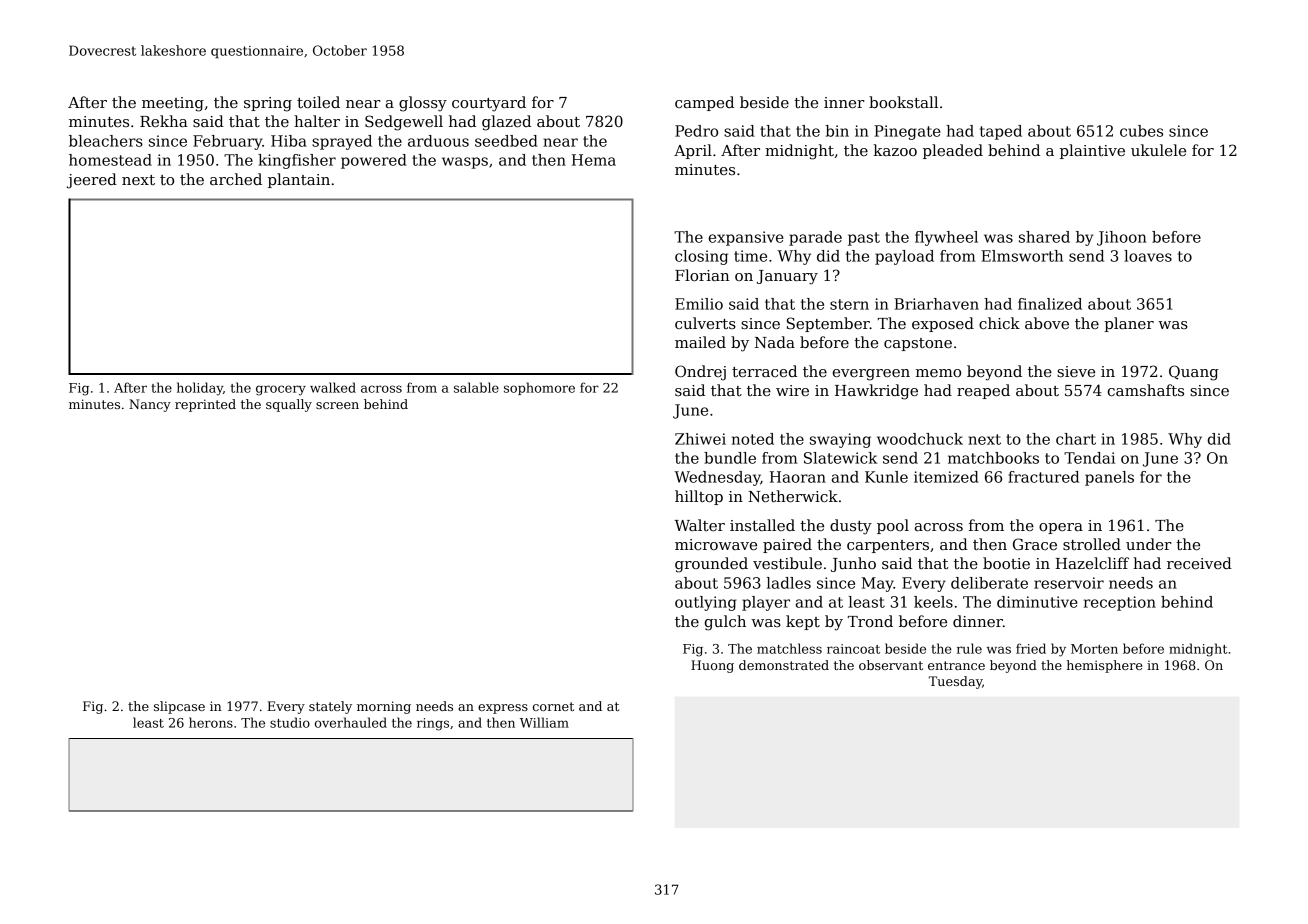 This screenshot has width=1308, height=924. What do you see at coordinates (318, 102) in the screenshot?
I see `toiled` at bounding box center [318, 102].
